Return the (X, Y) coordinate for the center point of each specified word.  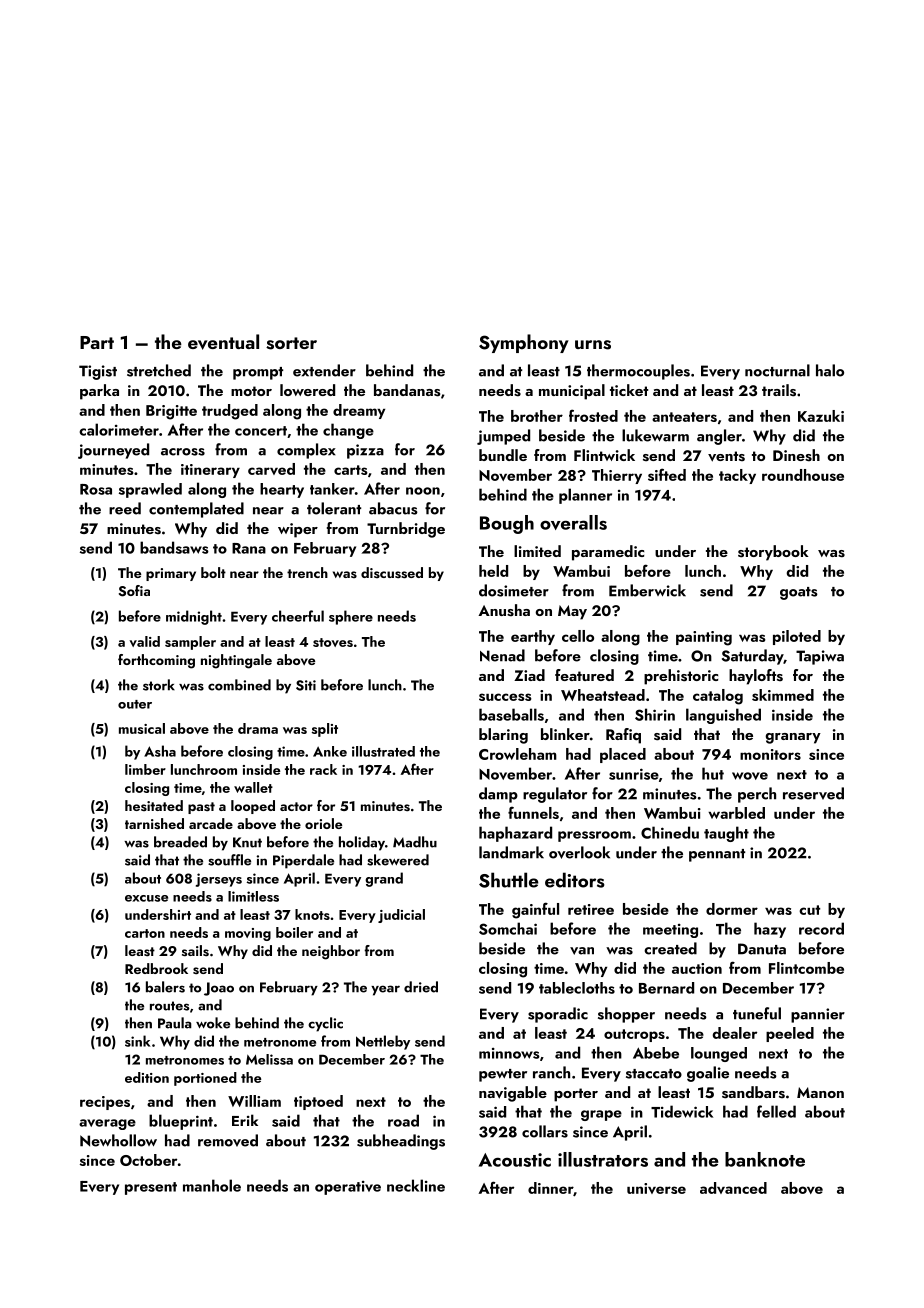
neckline (416, 1185)
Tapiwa (820, 657)
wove (750, 776)
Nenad (502, 655)
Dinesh (796, 455)
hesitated (154, 805)
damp (498, 795)
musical (142, 728)
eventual (223, 342)
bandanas (407, 390)
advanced (733, 1188)
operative (348, 1188)
